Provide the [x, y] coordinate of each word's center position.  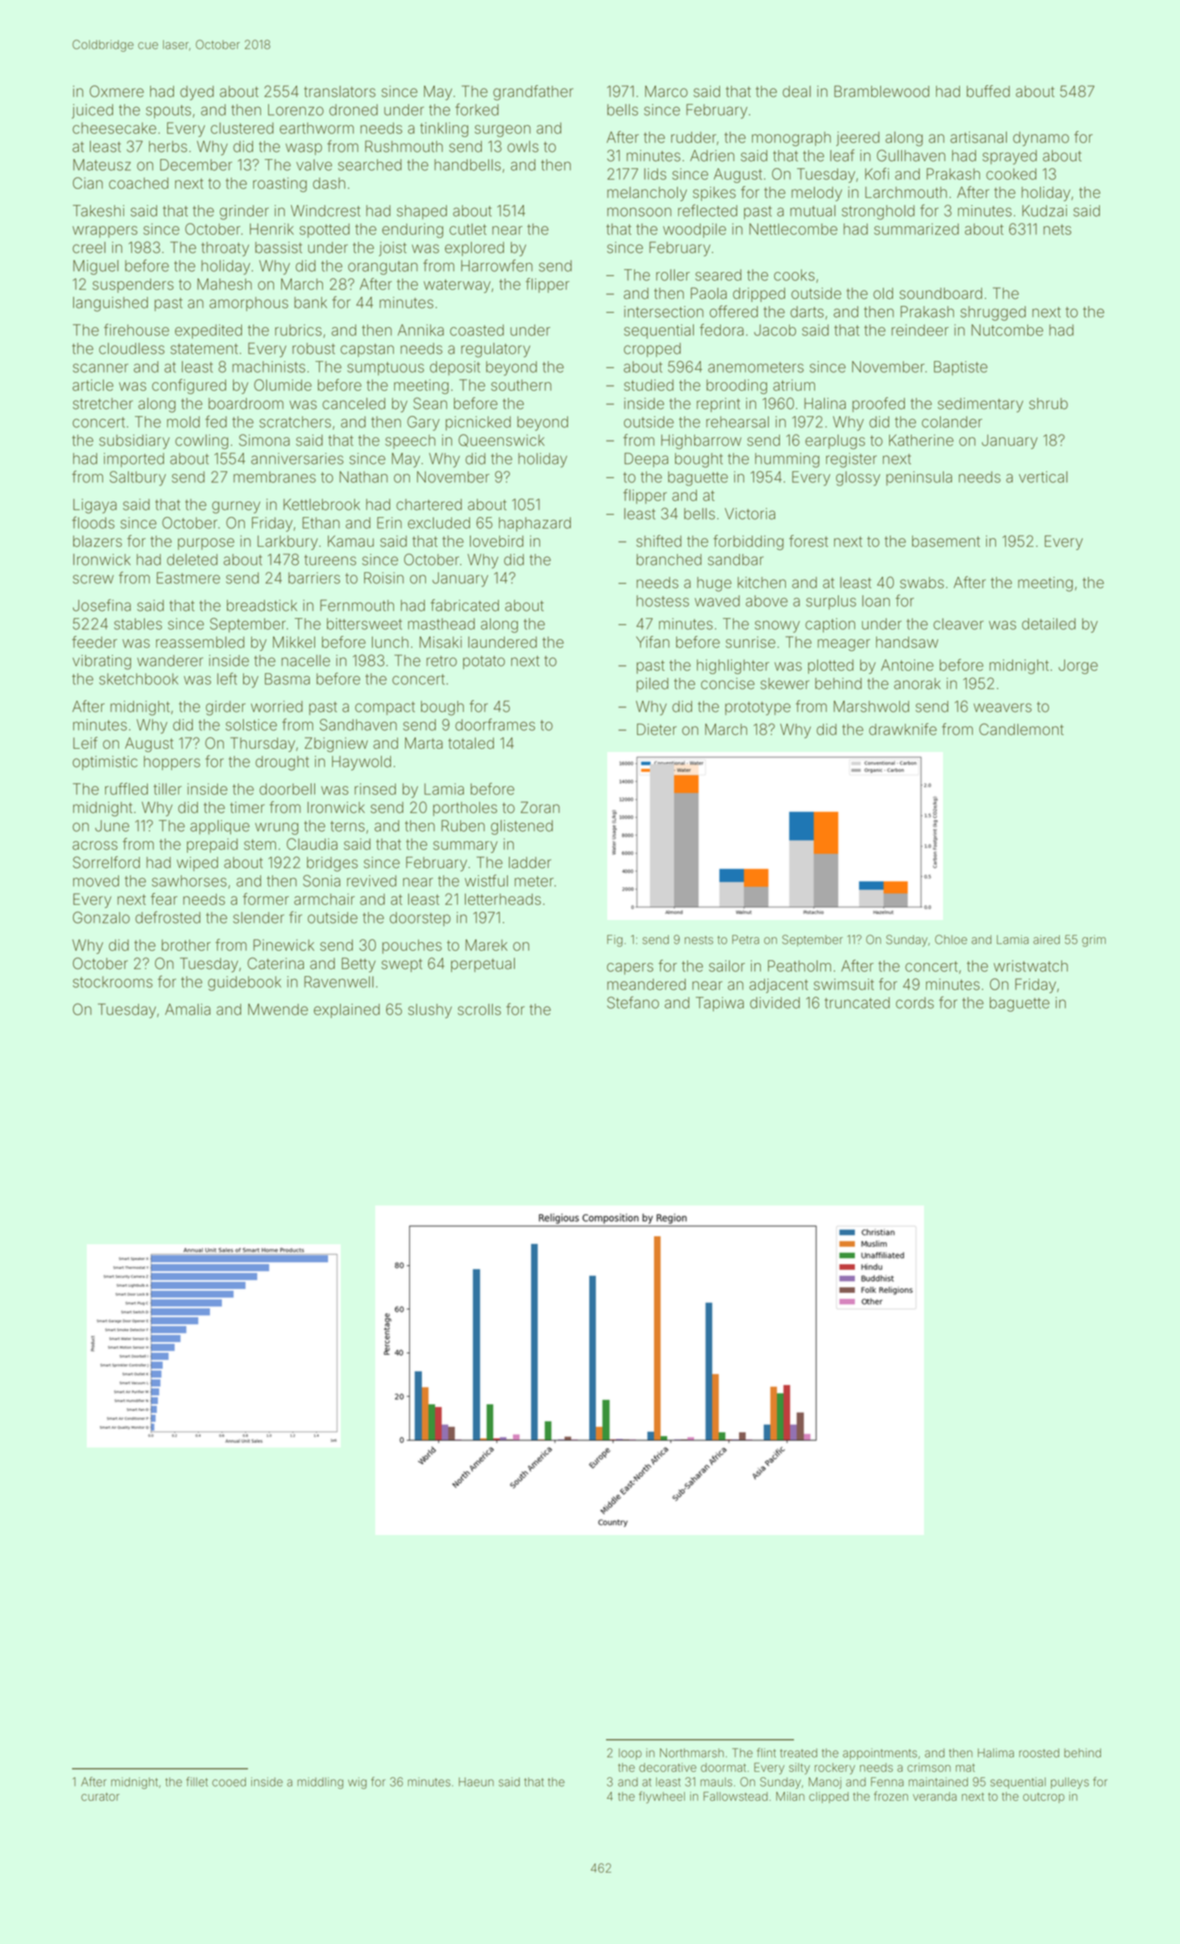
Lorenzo [296, 110]
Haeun [476, 1782]
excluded [439, 523]
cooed [229, 1782]
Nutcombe [1007, 330]
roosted [1039, 1753]
